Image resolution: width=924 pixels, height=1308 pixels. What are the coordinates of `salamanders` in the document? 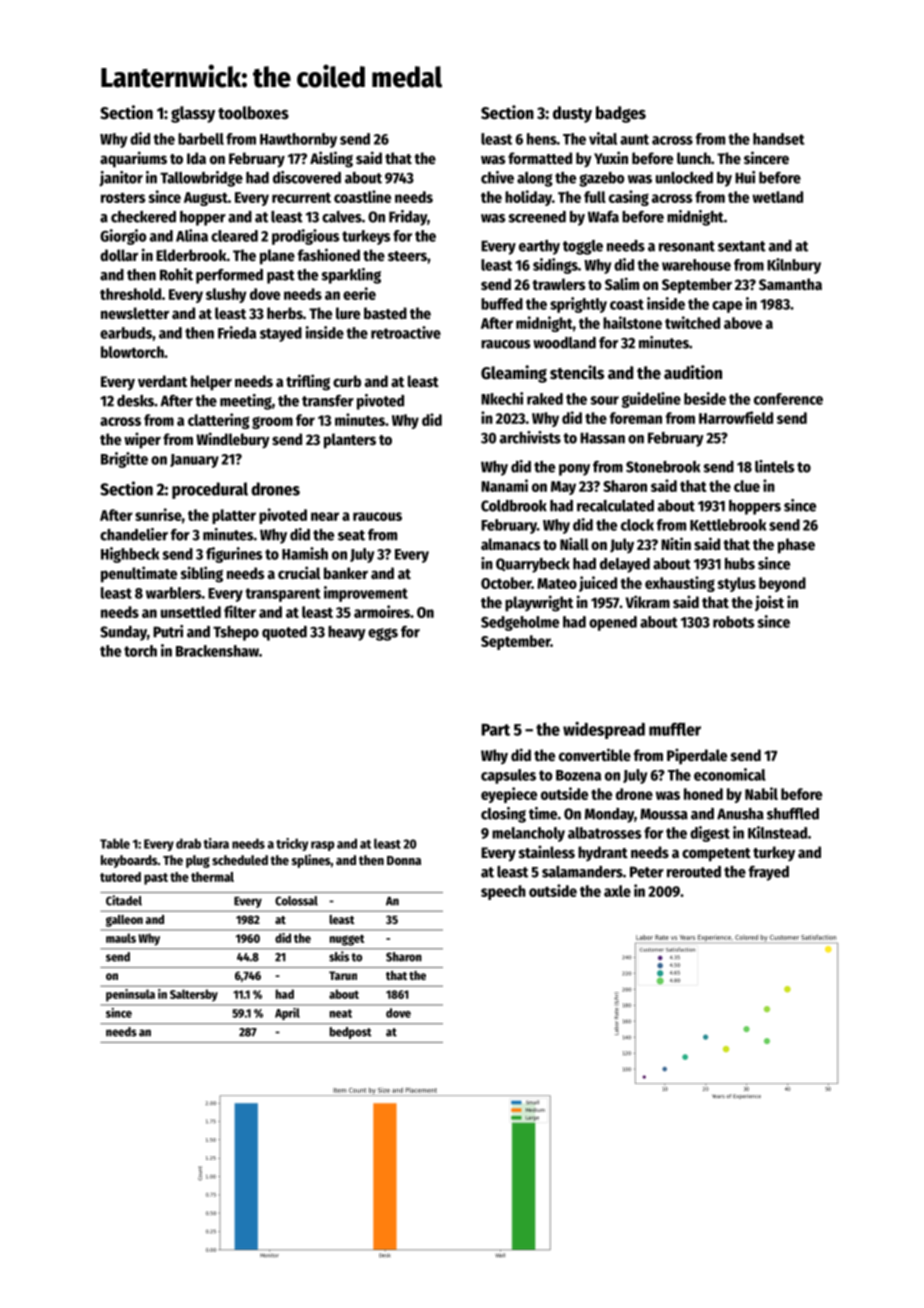 It's located at (582, 872).
